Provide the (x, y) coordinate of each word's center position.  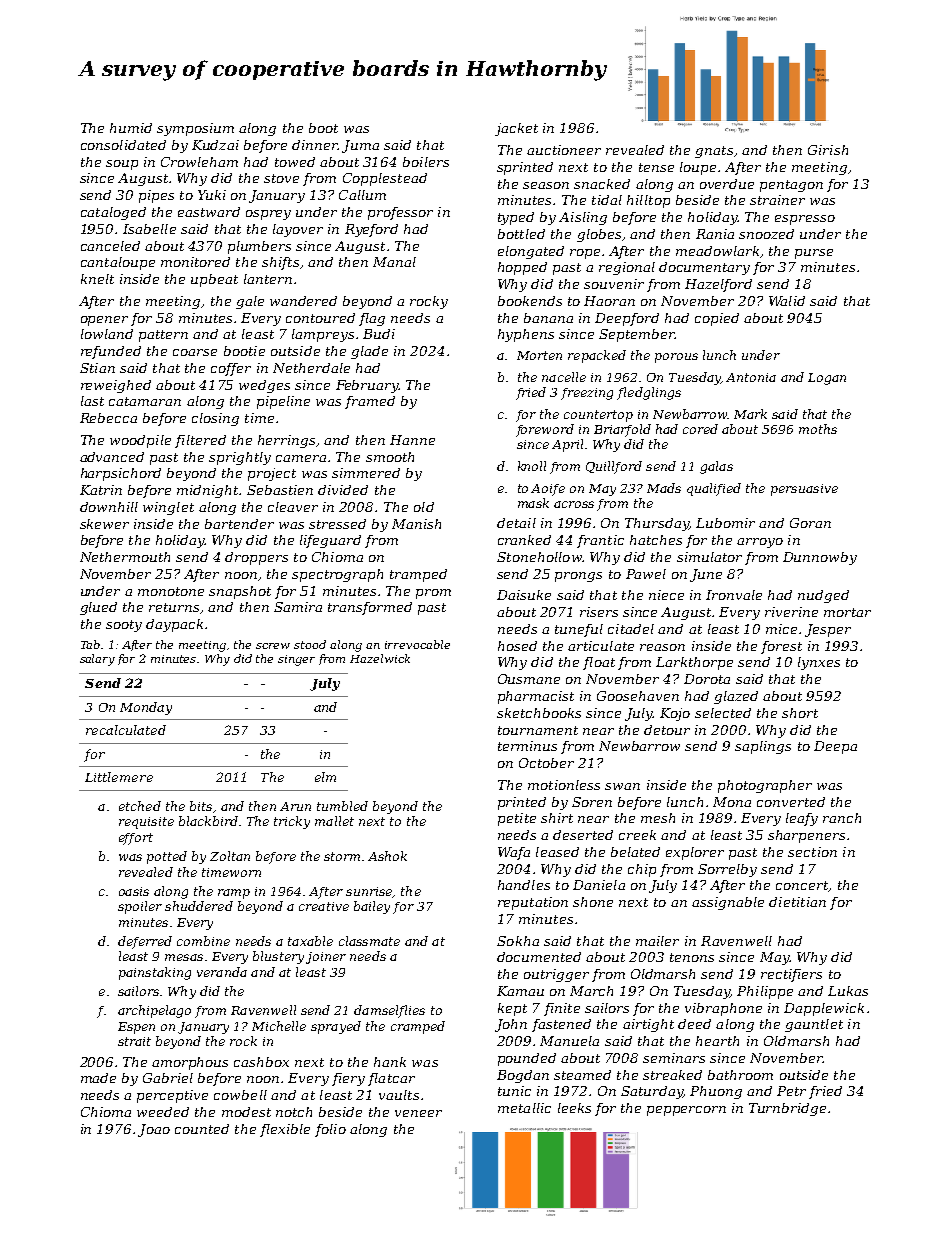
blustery (278, 957)
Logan (827, 379)
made (98, 1078)
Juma (360, 146)
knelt (97, 279)
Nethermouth (125, 557)
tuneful (579, 630)
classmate (369, 941)
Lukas (848, 991)
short (800, 713)
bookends (530, 301)
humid (131, 128)
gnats (714, 152)
